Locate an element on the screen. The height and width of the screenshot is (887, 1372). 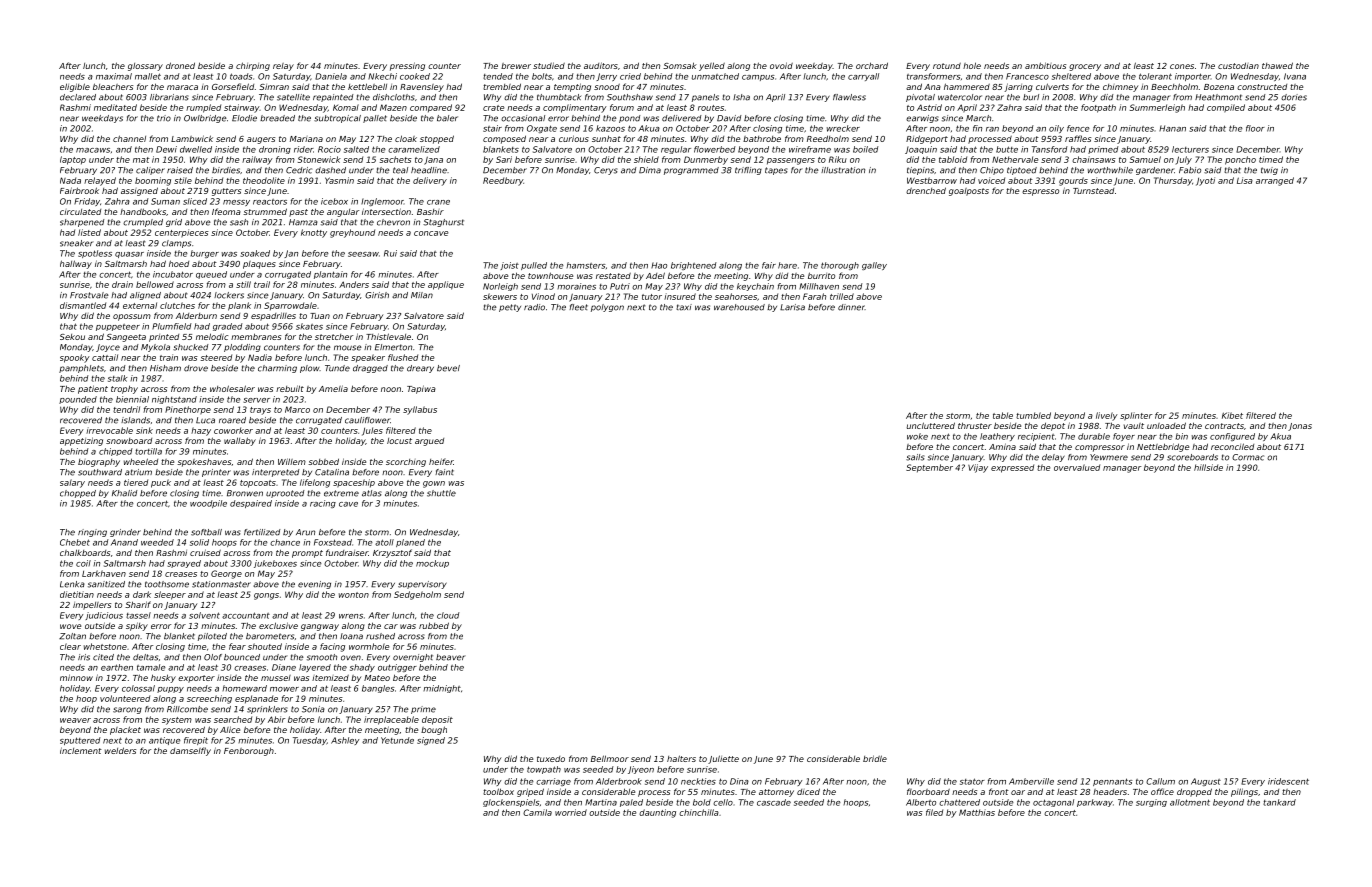
fence is located at coordinates (1078, 128).
